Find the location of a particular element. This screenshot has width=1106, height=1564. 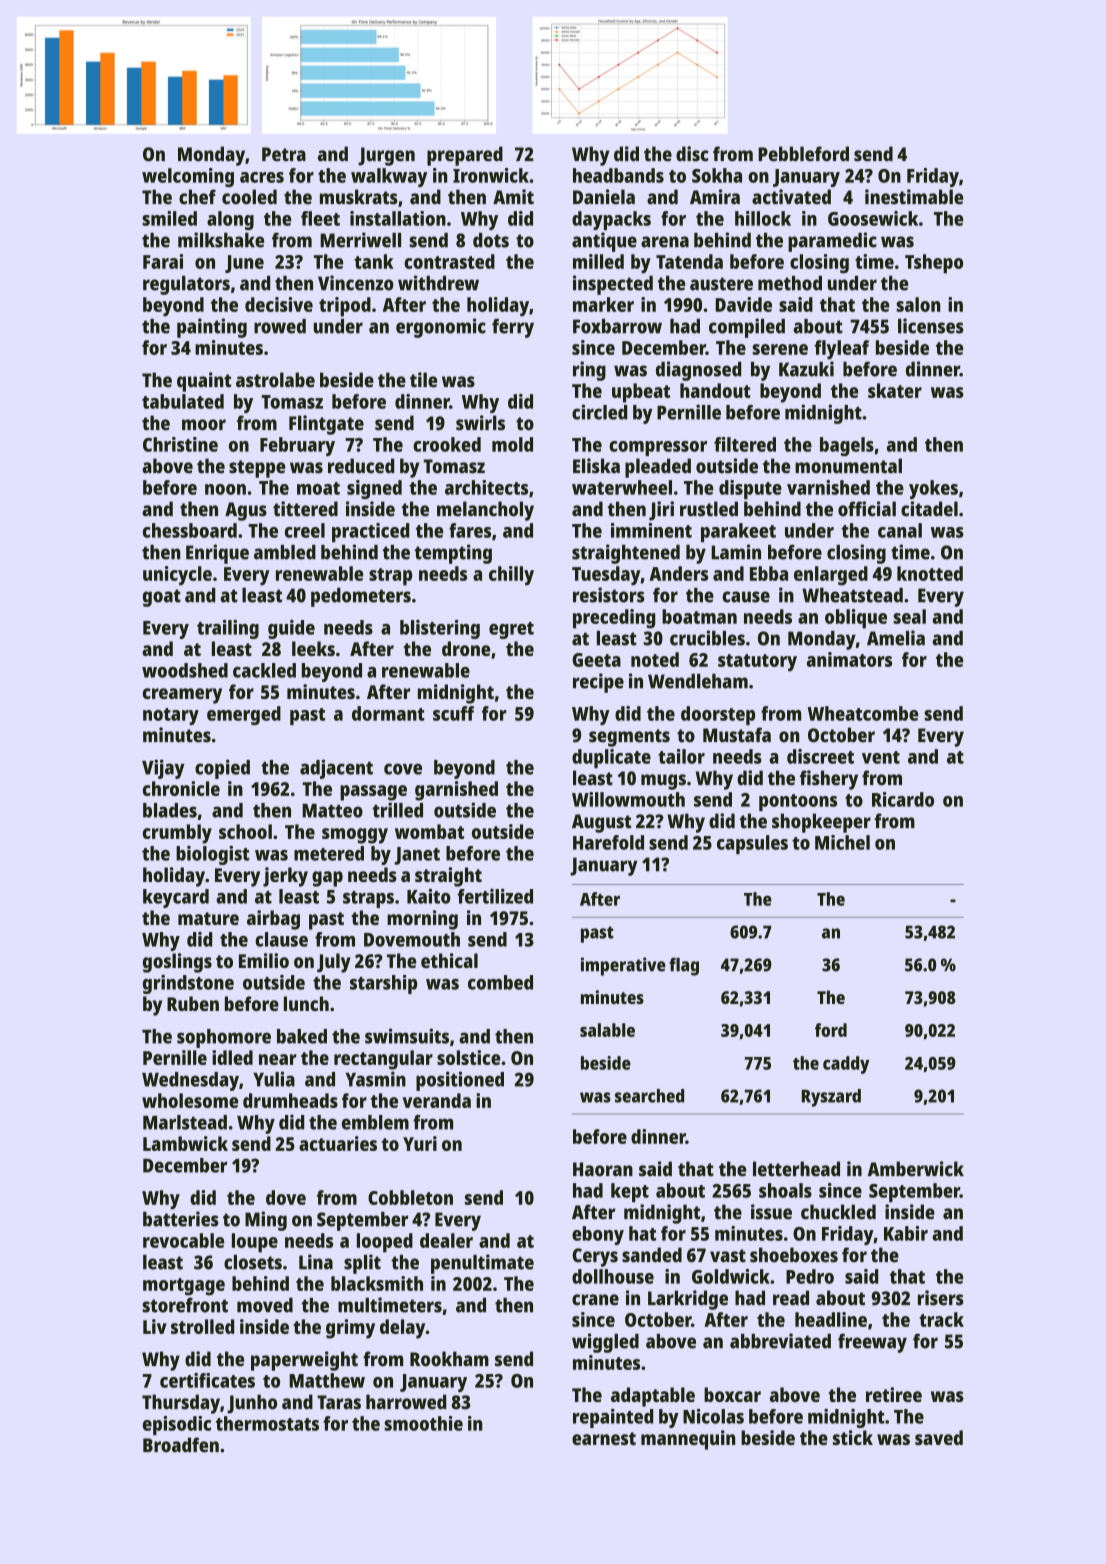

tempting is located at coordinates (453, 554).
